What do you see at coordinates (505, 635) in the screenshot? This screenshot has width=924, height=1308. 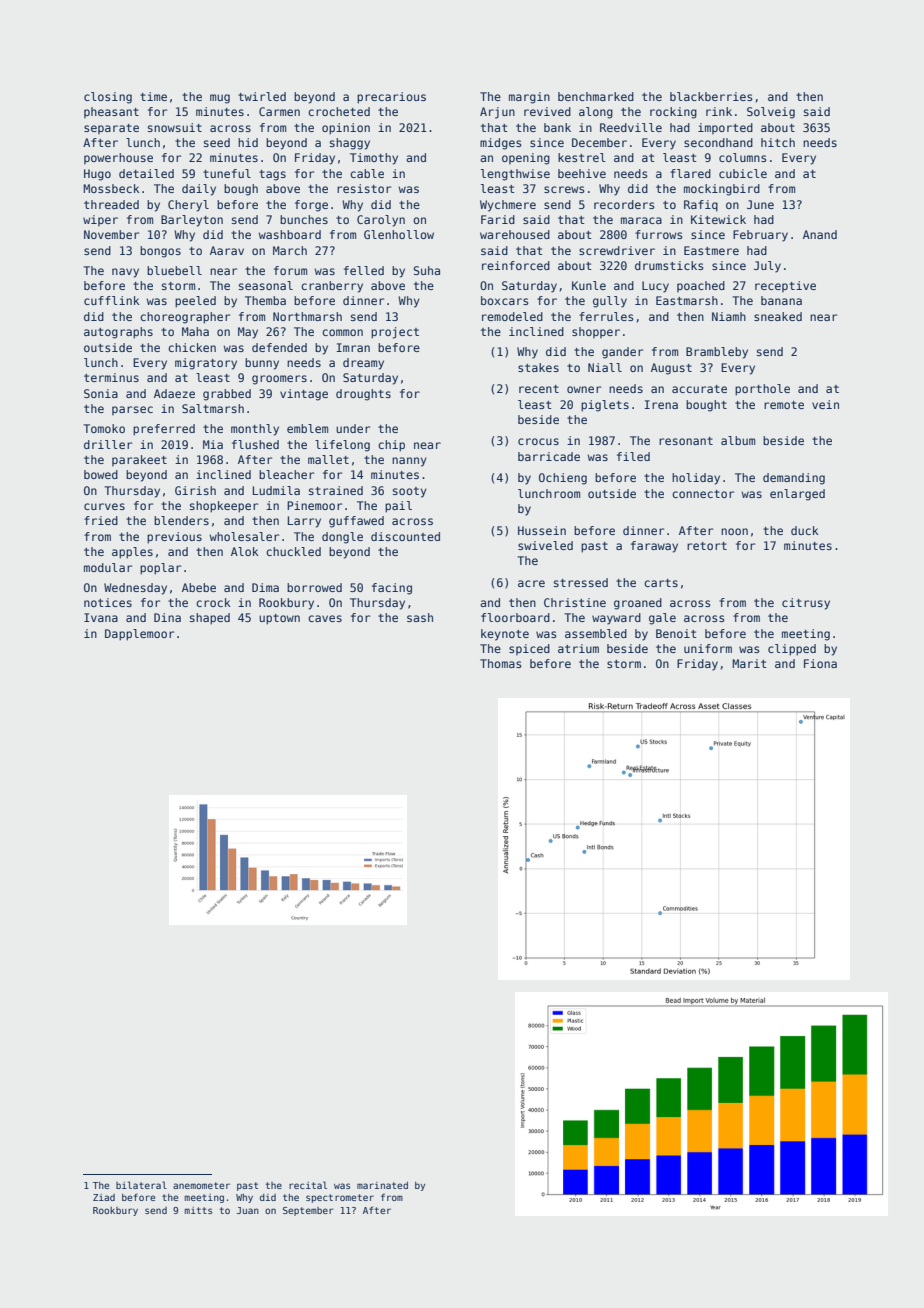 I see `keynote` at bounding box center [505, 635].
